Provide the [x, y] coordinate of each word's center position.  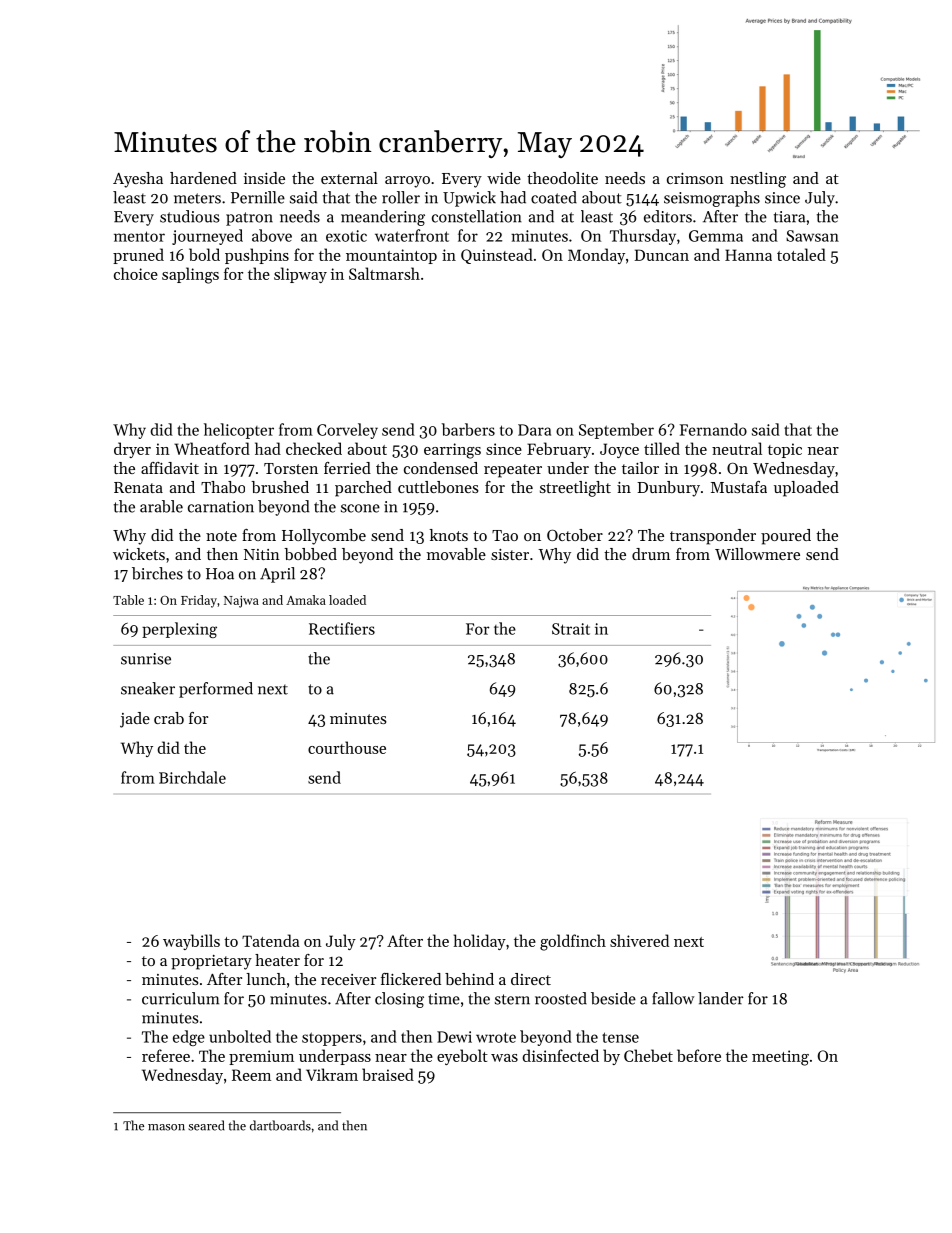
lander [721, 998]
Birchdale [192, 777]
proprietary [211, 962]
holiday [480, 942]
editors [668, 216]
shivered [639, 940]
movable [456, 554]
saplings [190, 275]
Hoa [220, 574]
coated [554, 197]
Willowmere [757, 554]
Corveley [347, 431]
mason [166, 1127]
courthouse [347, 747]
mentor [139, 236]
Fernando [713, 429]
